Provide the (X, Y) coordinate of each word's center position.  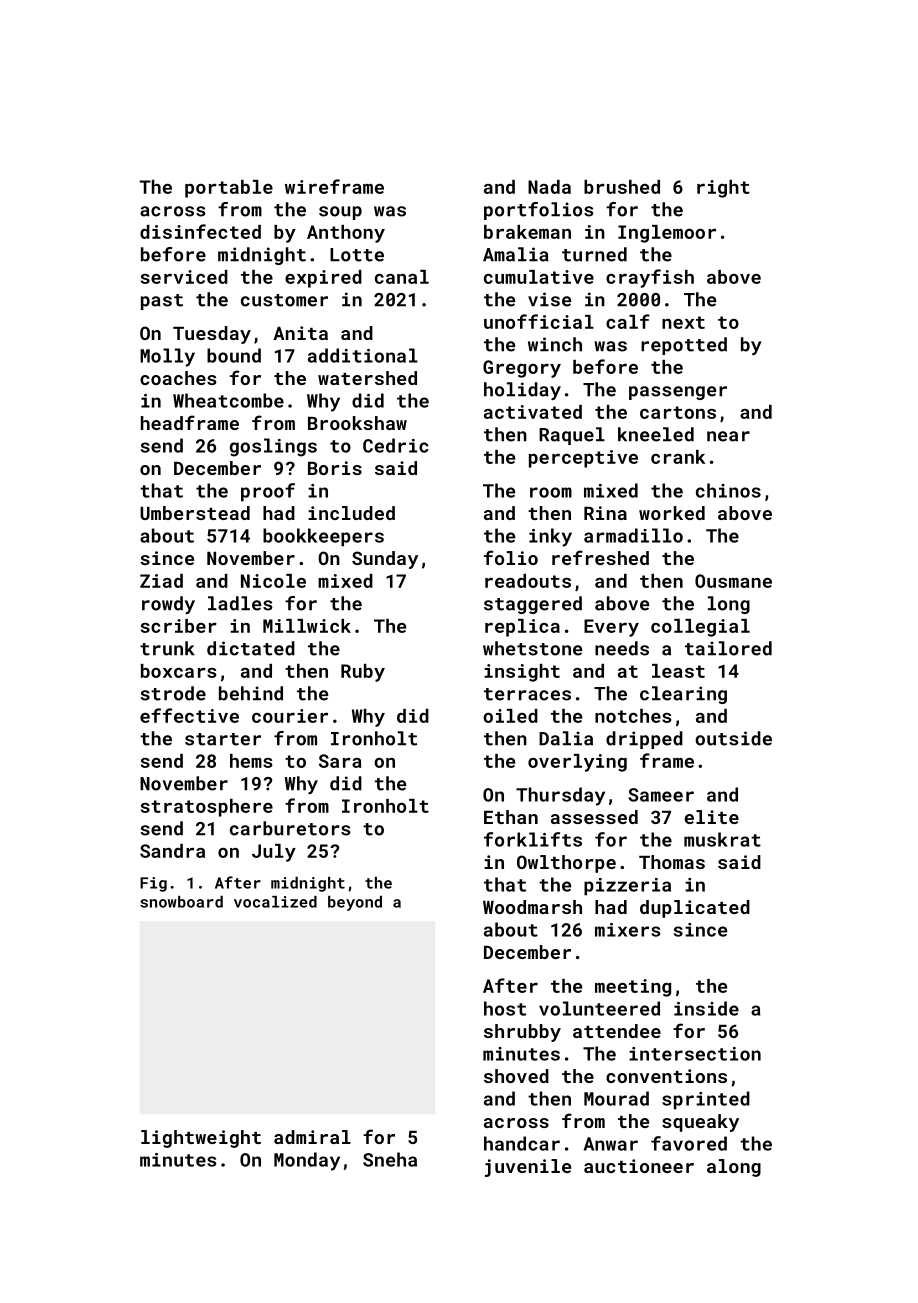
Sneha (390, 1159)
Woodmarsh (532, 907)
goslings (273, 447)
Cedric (395, 445)
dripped (644, 740)
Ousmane (733, 581)
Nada (549, 187)
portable (229, 189)
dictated (251, 648)
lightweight (201, 1139)
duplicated (695, 909)
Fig (153, 884)
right (723, 189)
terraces (527, 694)
